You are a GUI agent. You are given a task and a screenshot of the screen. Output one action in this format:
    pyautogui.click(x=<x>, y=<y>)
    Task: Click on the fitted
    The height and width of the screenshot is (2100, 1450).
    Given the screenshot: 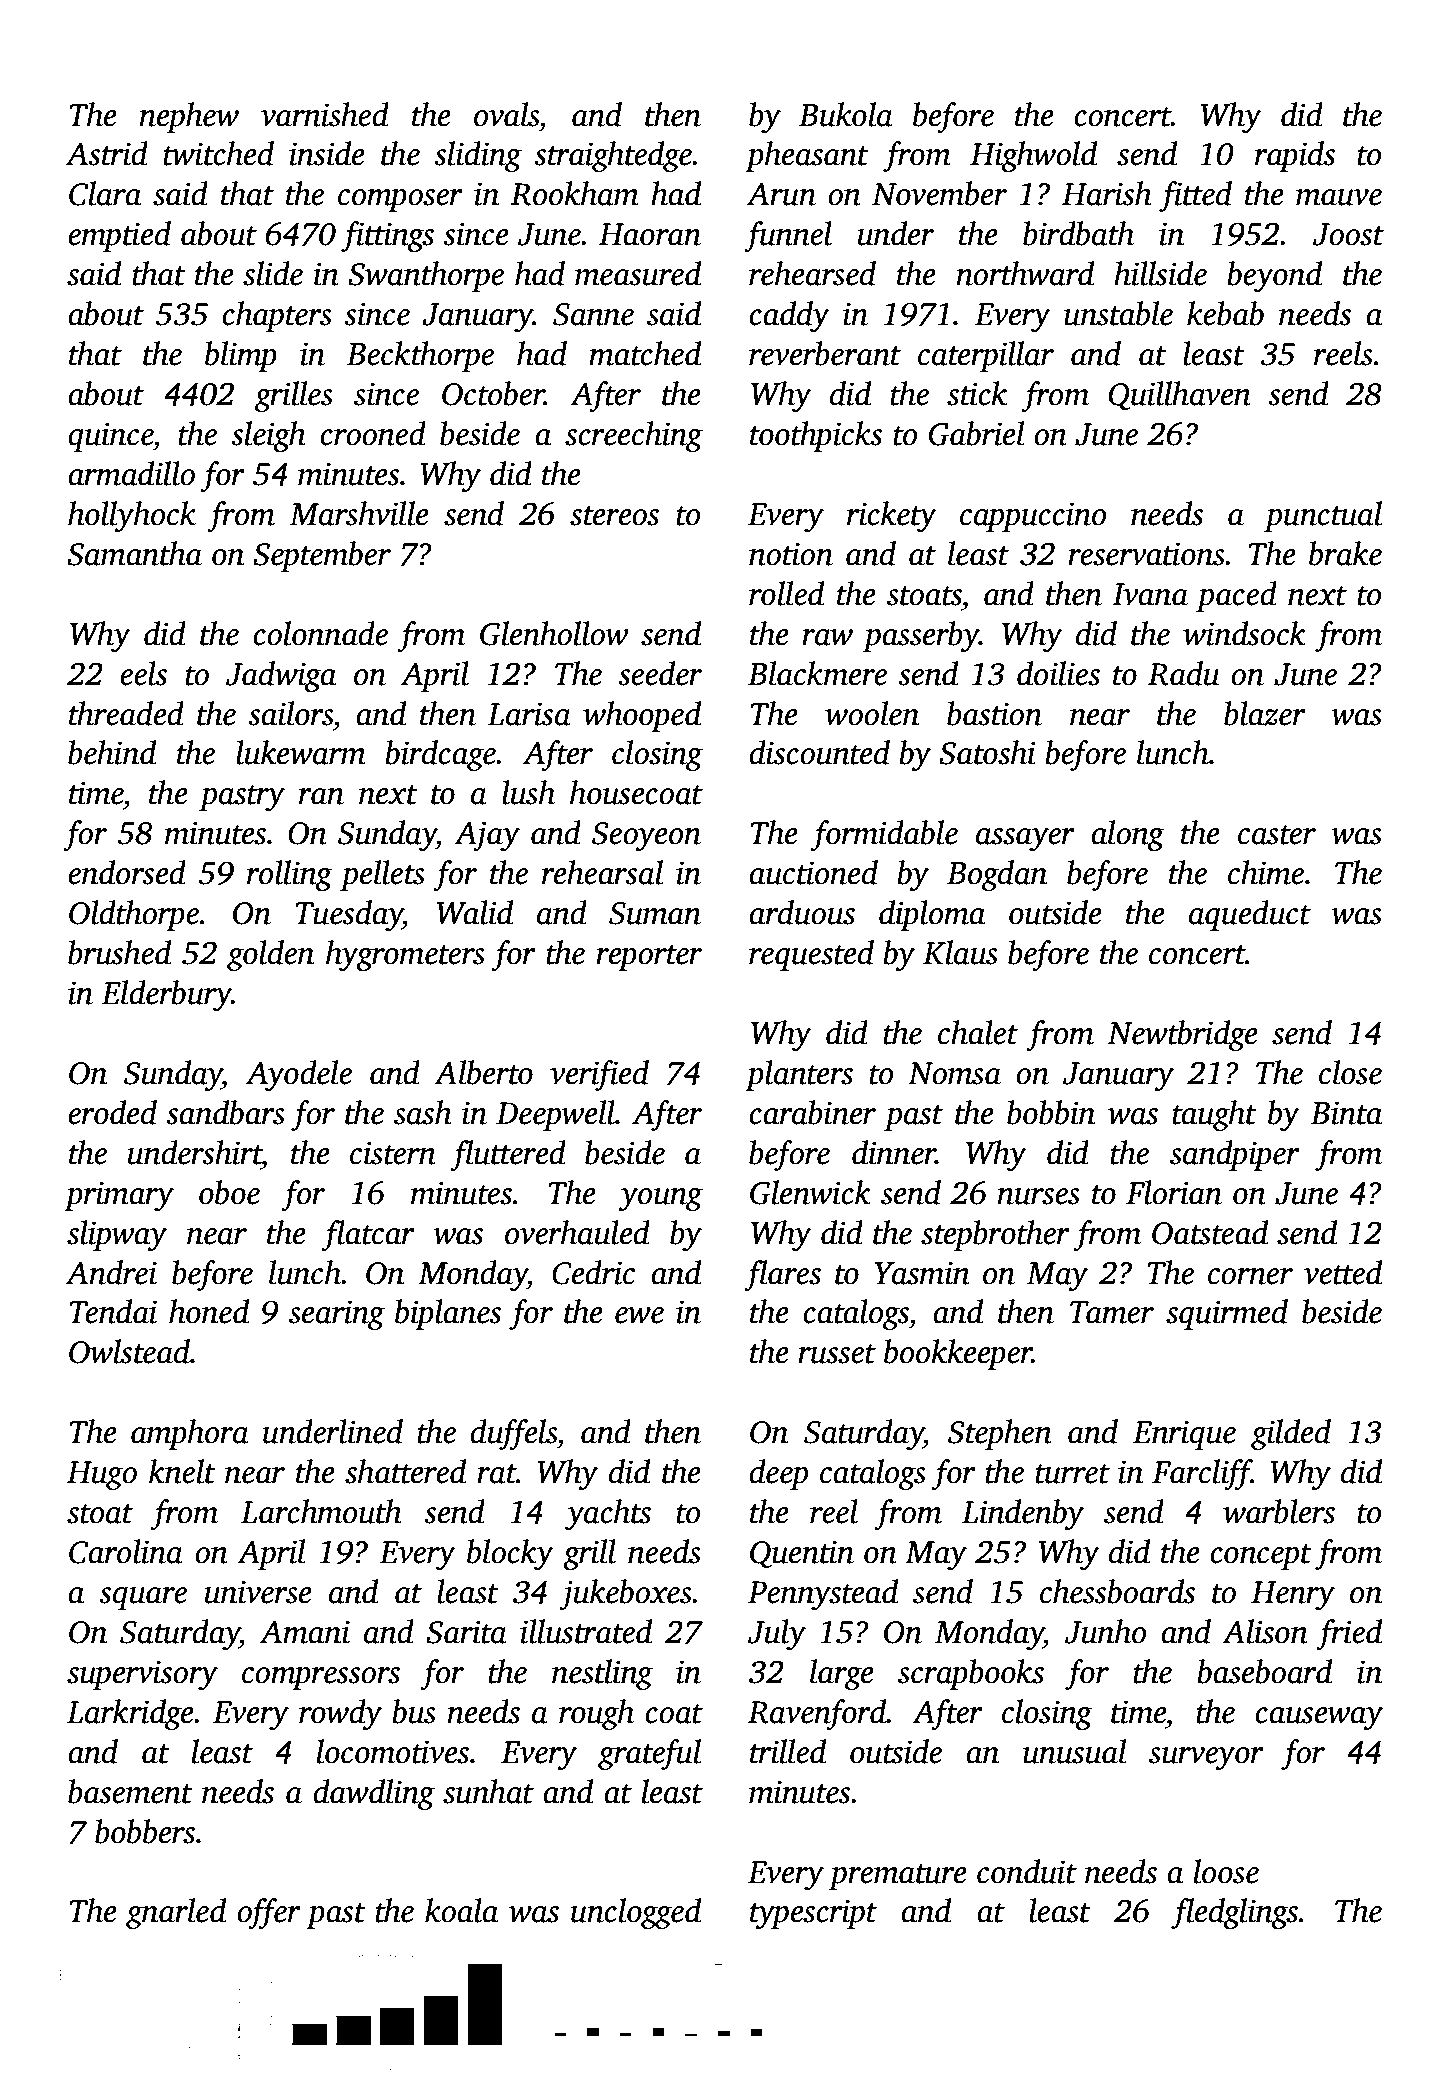 What is the action you would take?
    pyautogui.click(x=1195, y=196)
